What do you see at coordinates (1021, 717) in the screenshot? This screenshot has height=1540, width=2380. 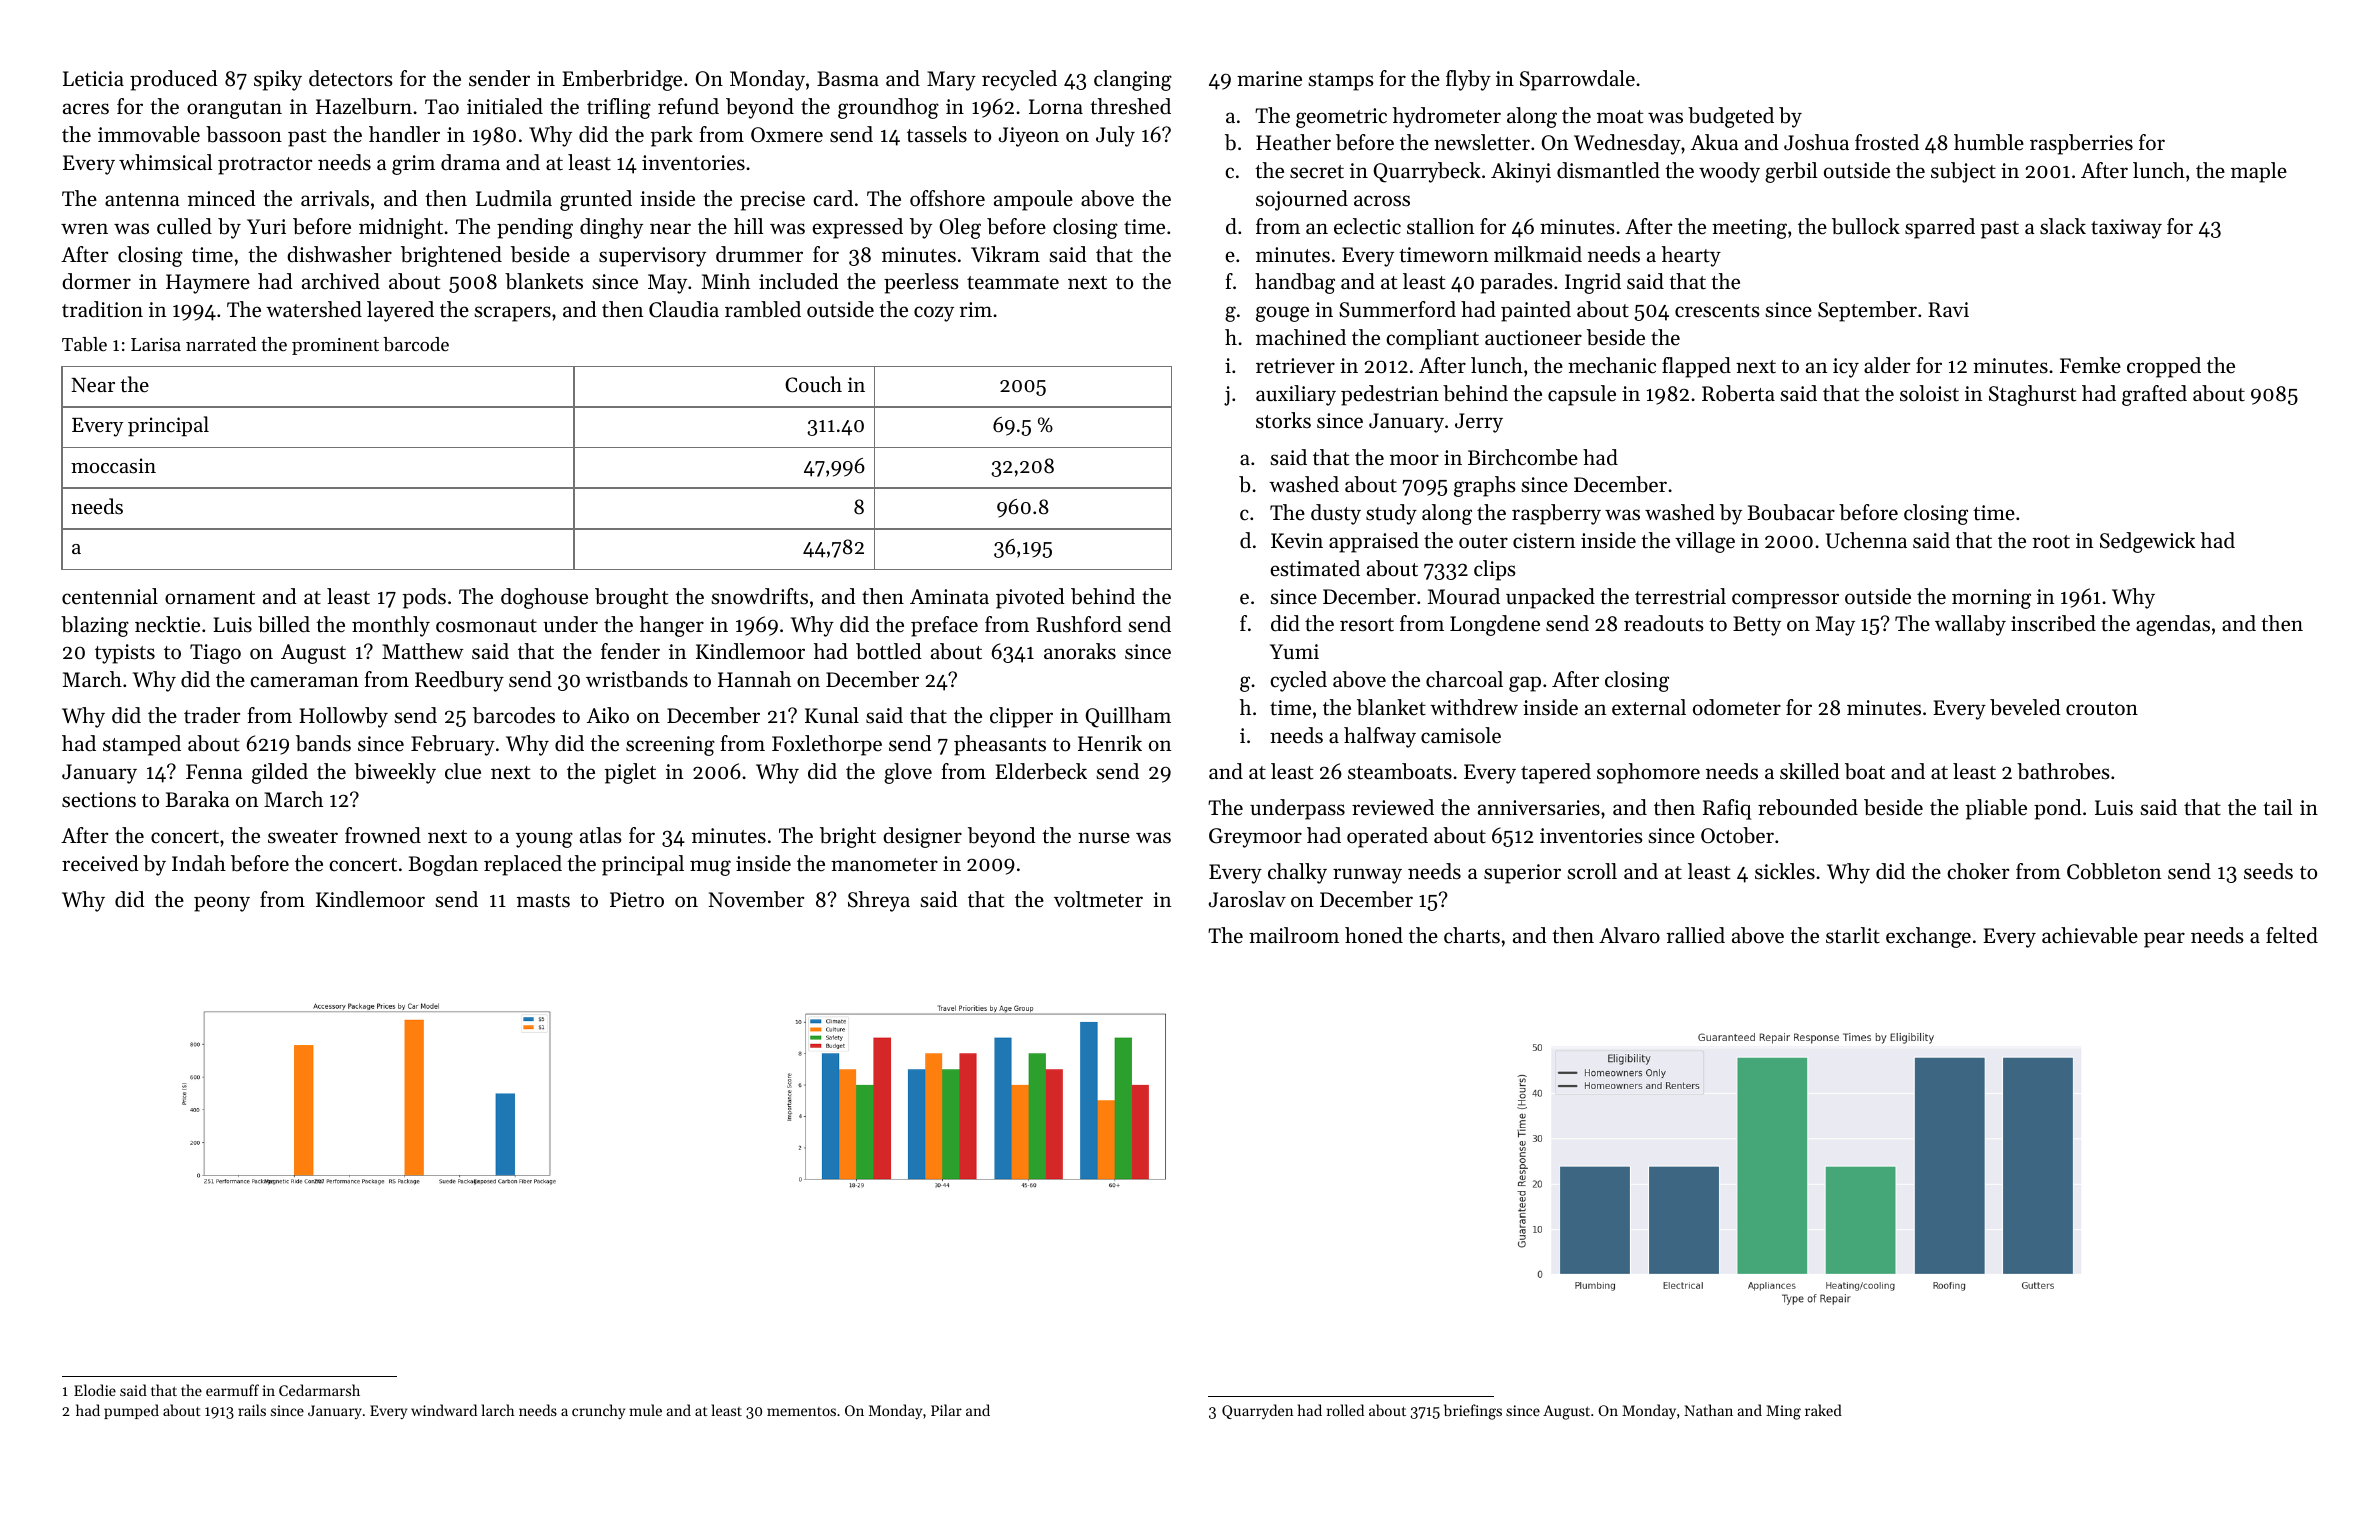 I see `clipper` at bounding box center [1021, 717].
